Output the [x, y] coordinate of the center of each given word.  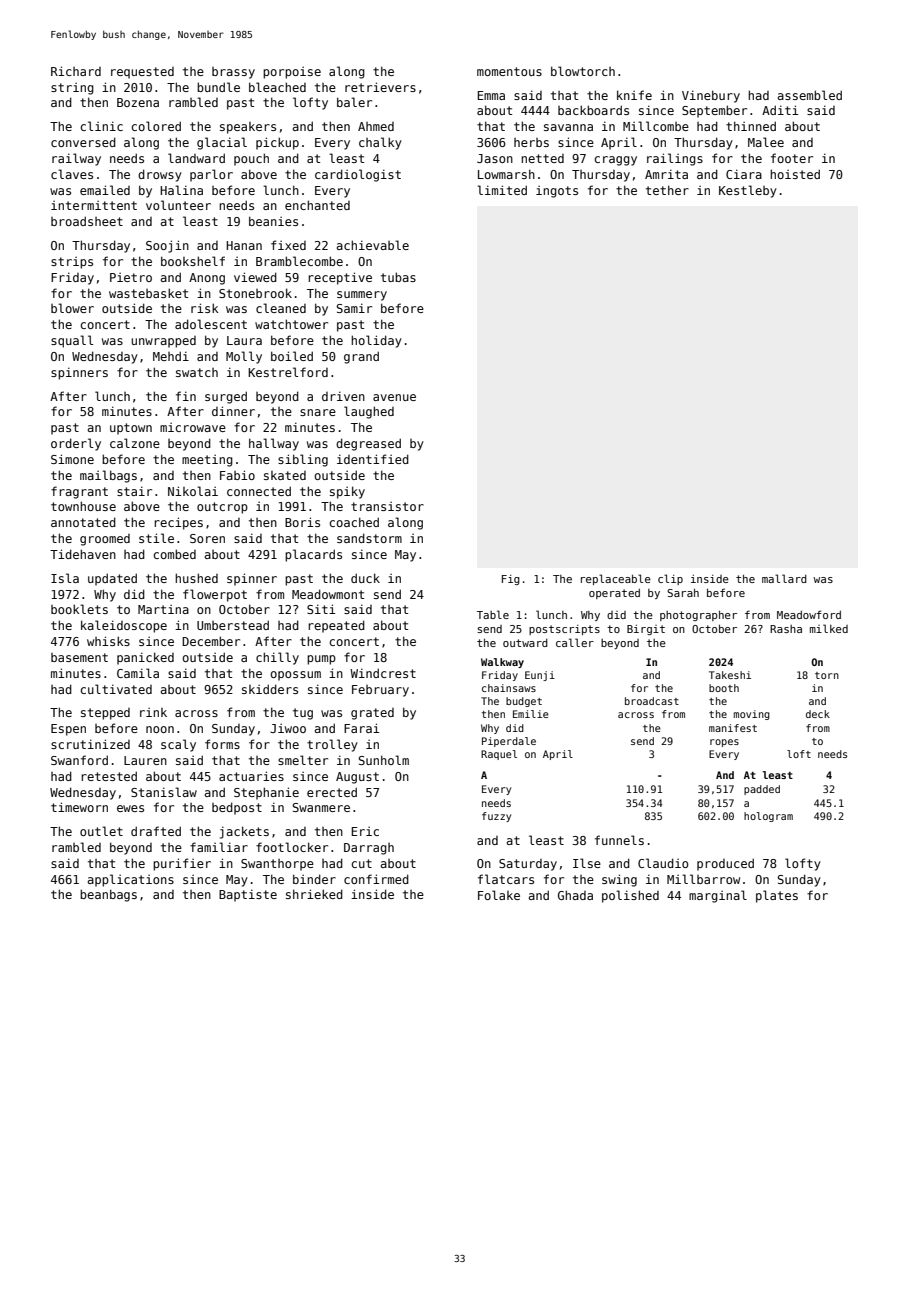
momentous [509, 71]
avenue [394, 397]
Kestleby [748, 191]
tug [303, 714]
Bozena [138, 102]
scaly [178, 745]
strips [72, 263]
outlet [101, 831]
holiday [376, 341]
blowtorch [583, 71]
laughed [369, 412]
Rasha [786, 629]
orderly [76, 444]
